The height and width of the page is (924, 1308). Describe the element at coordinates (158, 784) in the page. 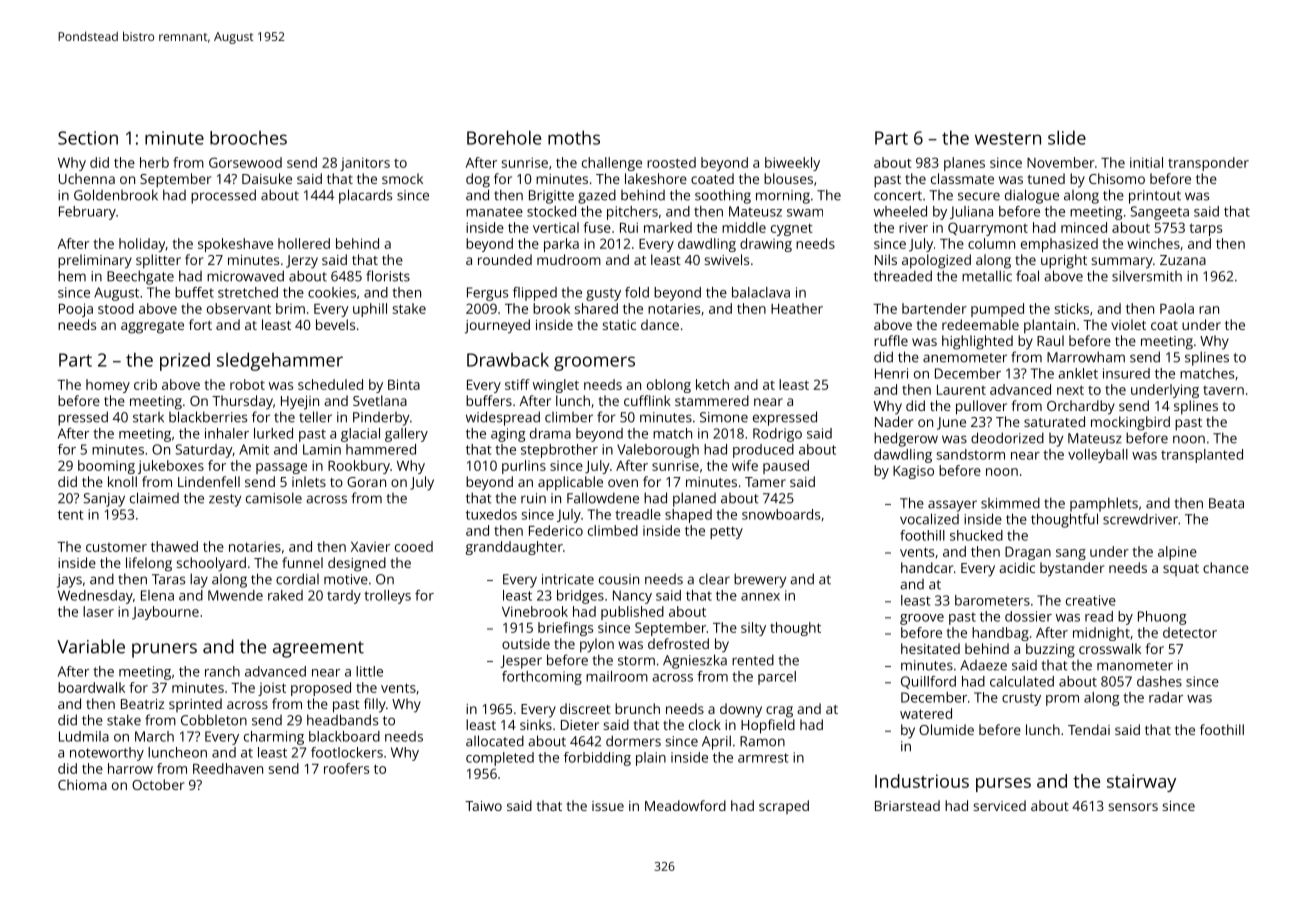

I see `October` at that location.
